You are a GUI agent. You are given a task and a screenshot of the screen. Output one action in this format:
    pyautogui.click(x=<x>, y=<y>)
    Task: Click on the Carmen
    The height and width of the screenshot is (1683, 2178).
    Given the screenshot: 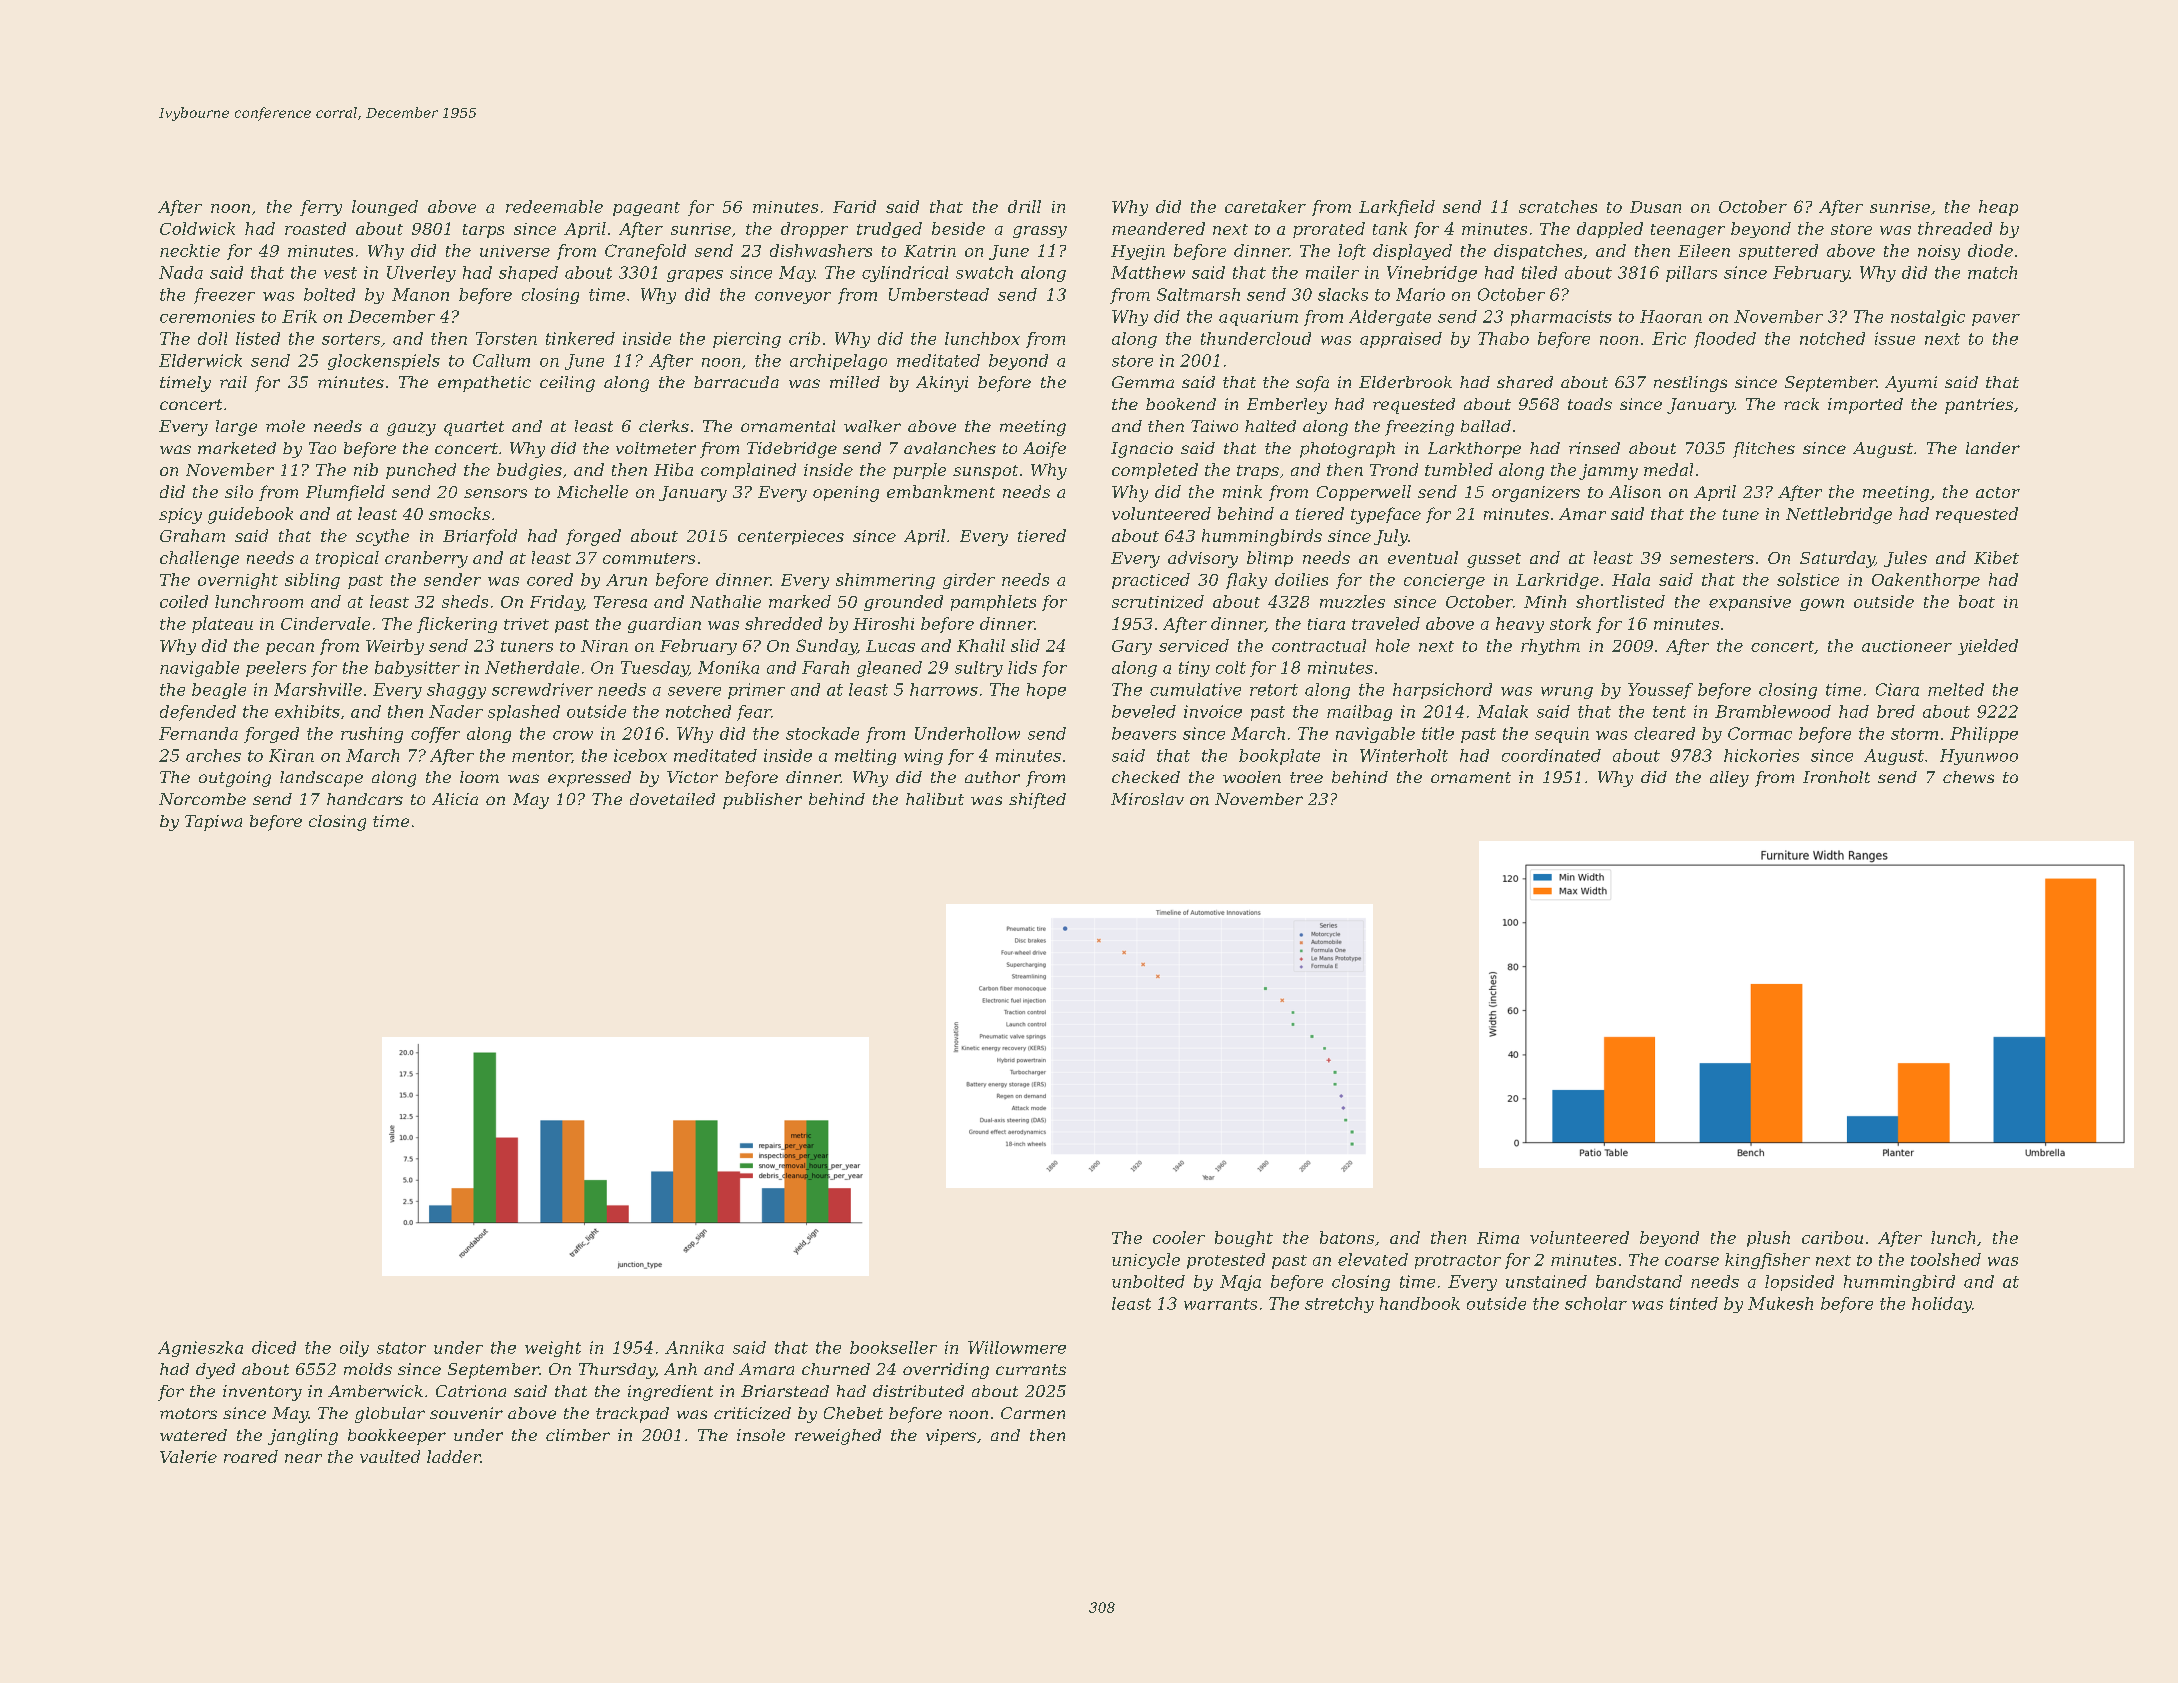 What is the action you would take?
    pyautogui.click(x=1033, y=1413)
